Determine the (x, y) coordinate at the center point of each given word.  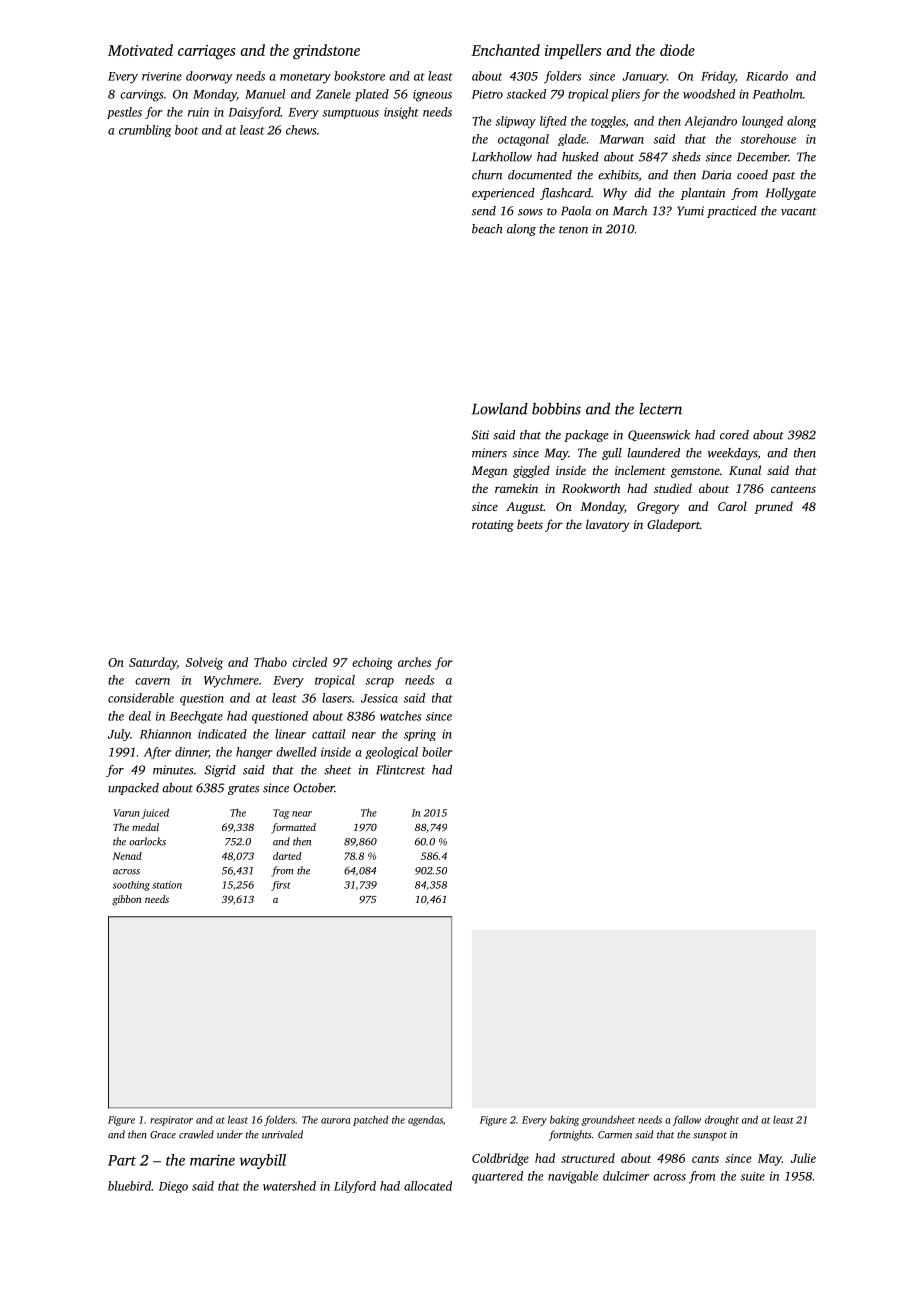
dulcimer (626, 1176)
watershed (289, 1186)
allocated (428, 1186)
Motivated (140, 50)
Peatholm (777, 94)
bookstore (359, 76)
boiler (437, 752)
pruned (774, 507)
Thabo (270, 662)
